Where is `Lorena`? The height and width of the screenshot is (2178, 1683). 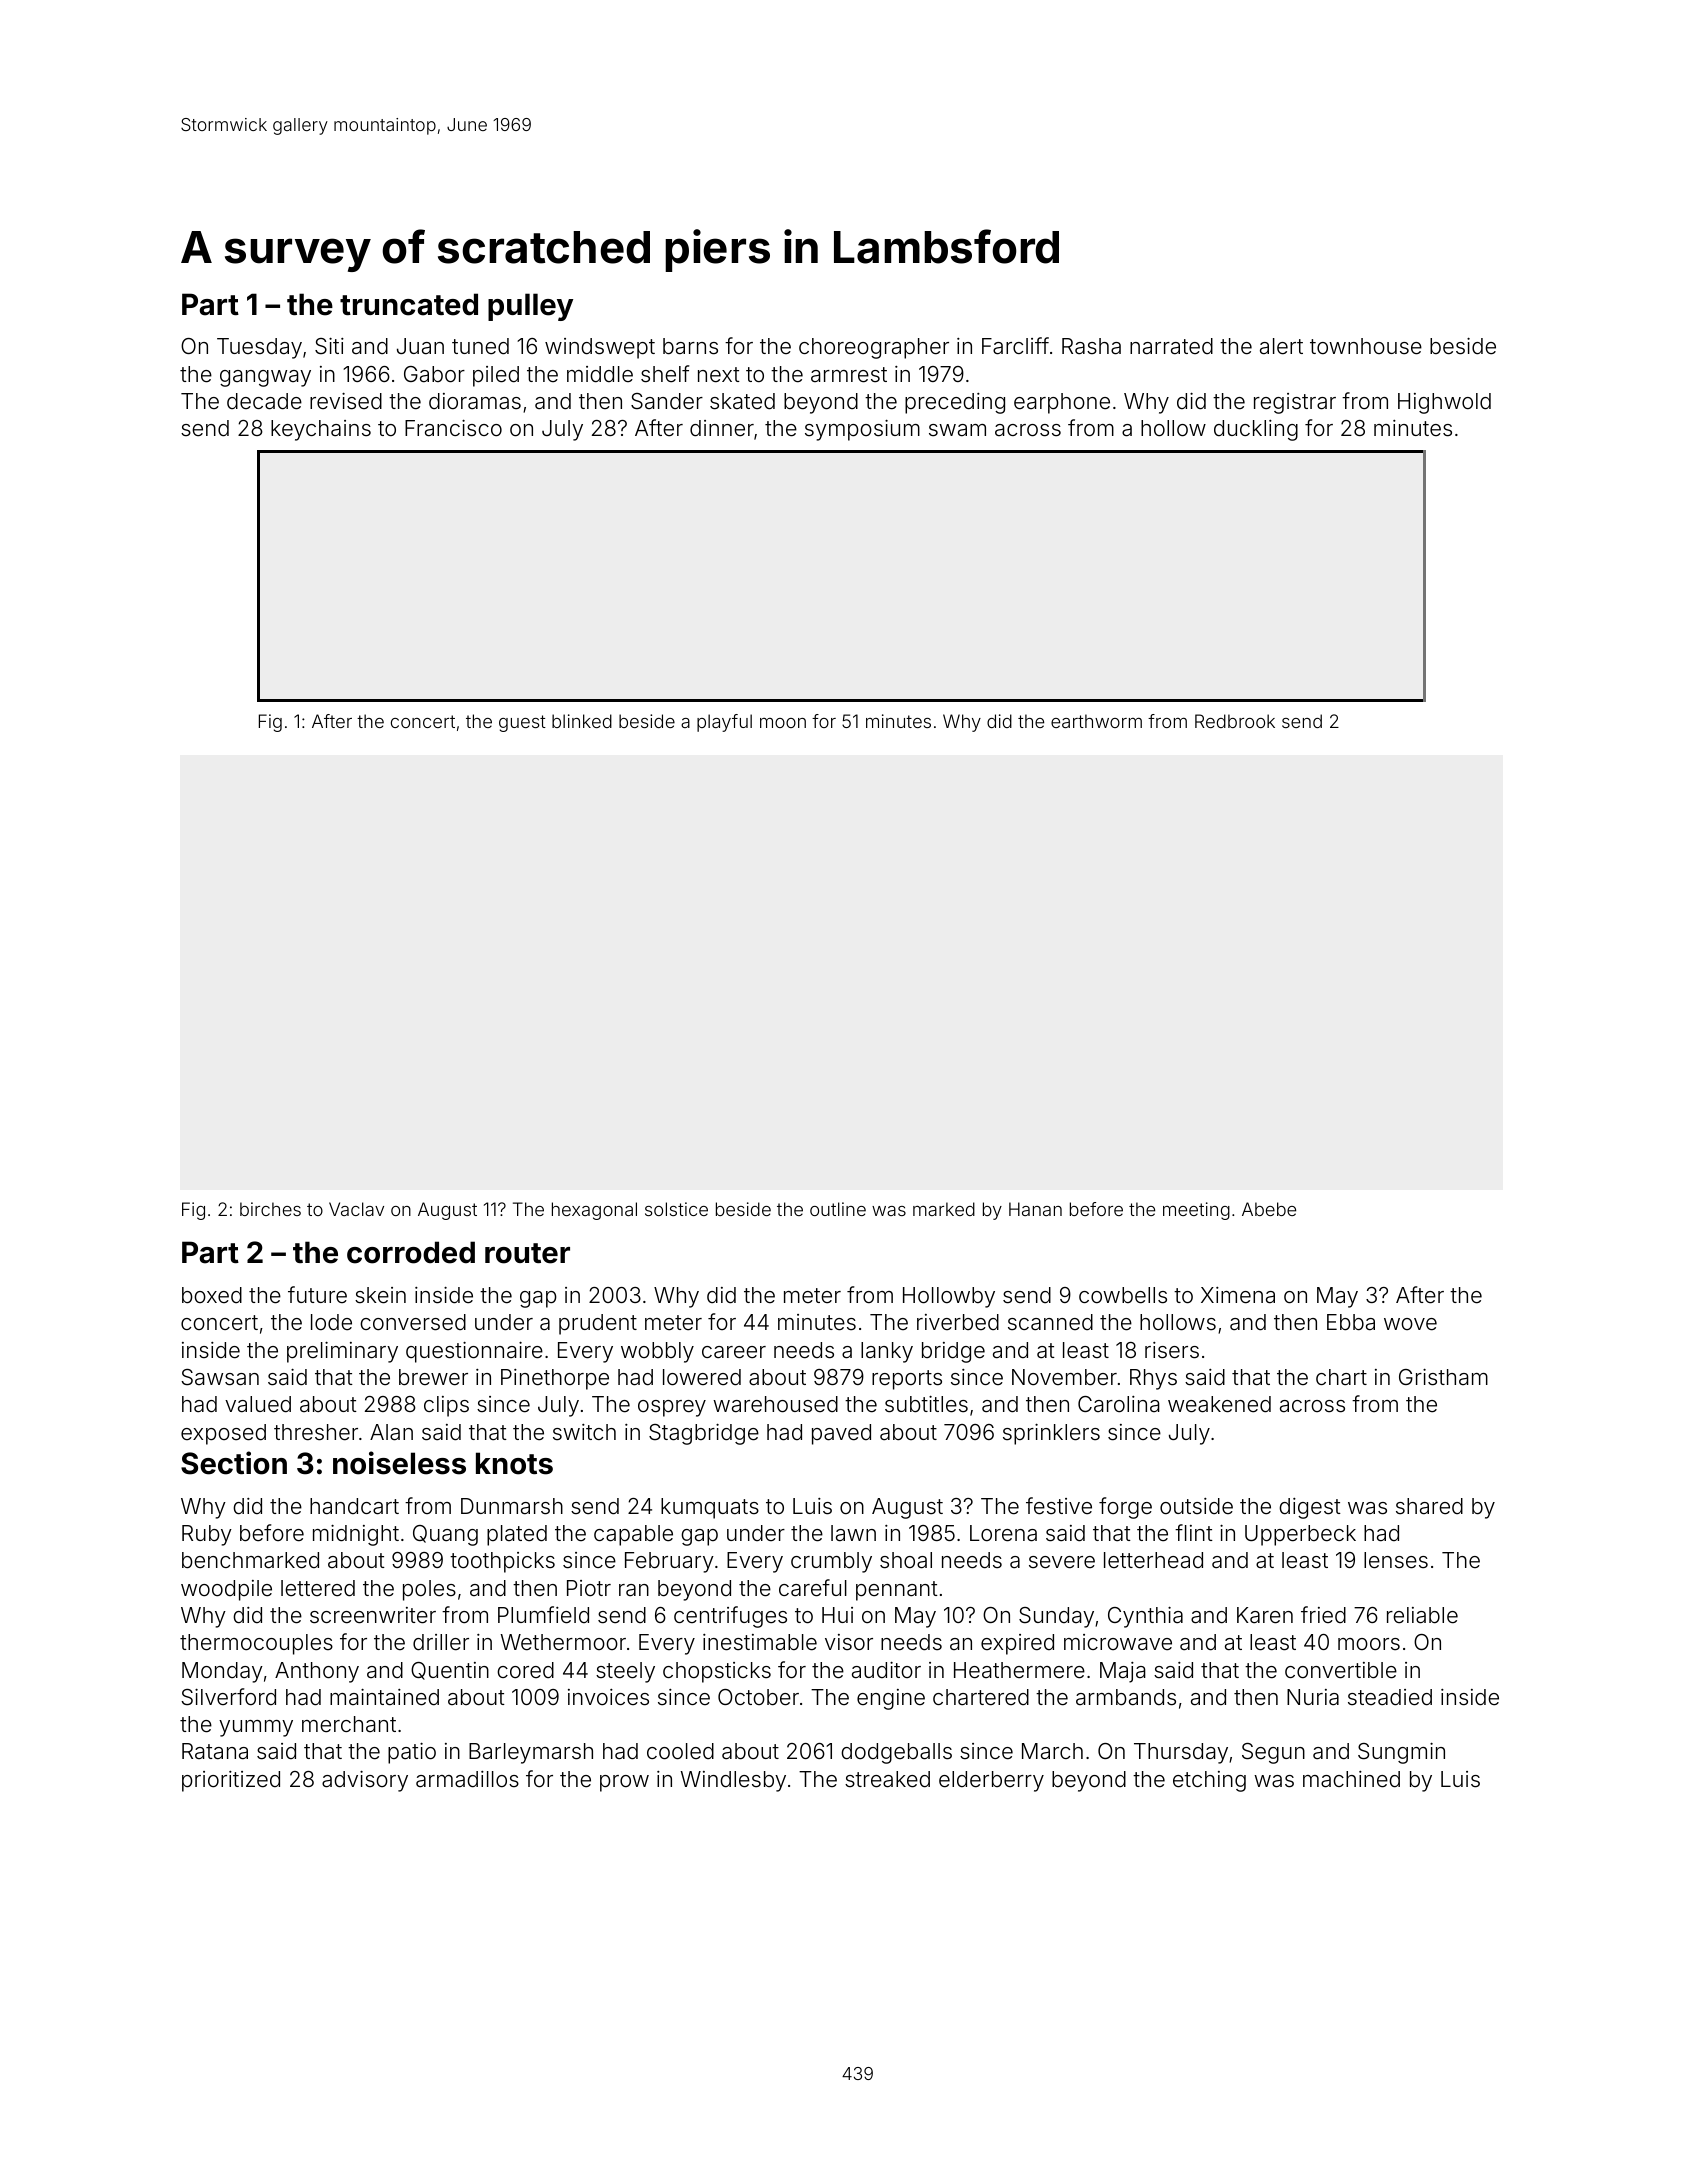 Lorena is located at coordinates (1003, 1533).
